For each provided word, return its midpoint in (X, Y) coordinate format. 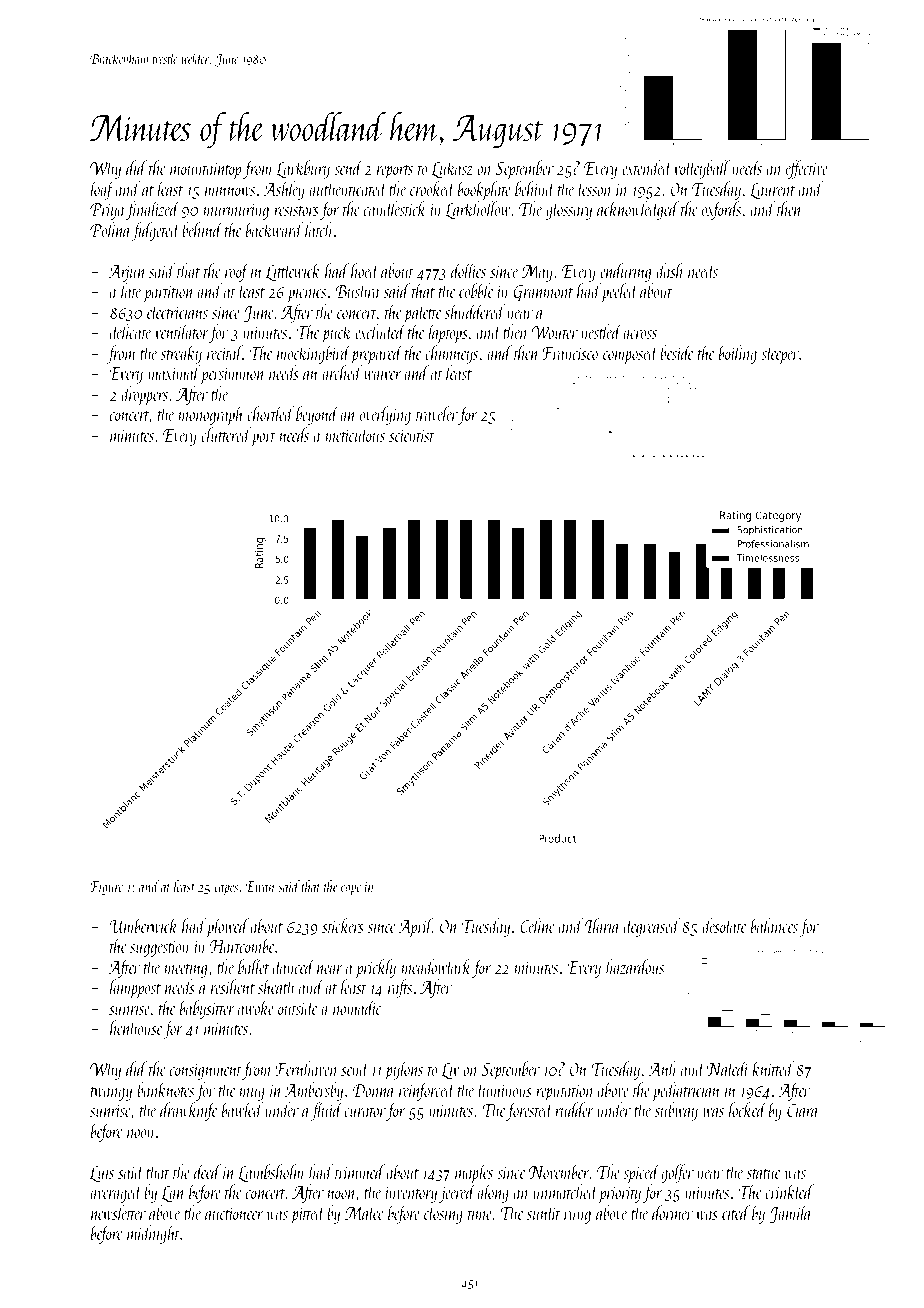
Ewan (260, 886)
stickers (343, 925)
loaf (102, 190)
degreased (652, 927)
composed (631, 354)
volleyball (702, 169)
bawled (242, 1109)
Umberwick (143, 925)
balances (774, 925)
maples (474, 1173)
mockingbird (314, 354)
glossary (569, 210)
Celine (537, 925)
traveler (437, 413)
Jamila (790, 1214)
